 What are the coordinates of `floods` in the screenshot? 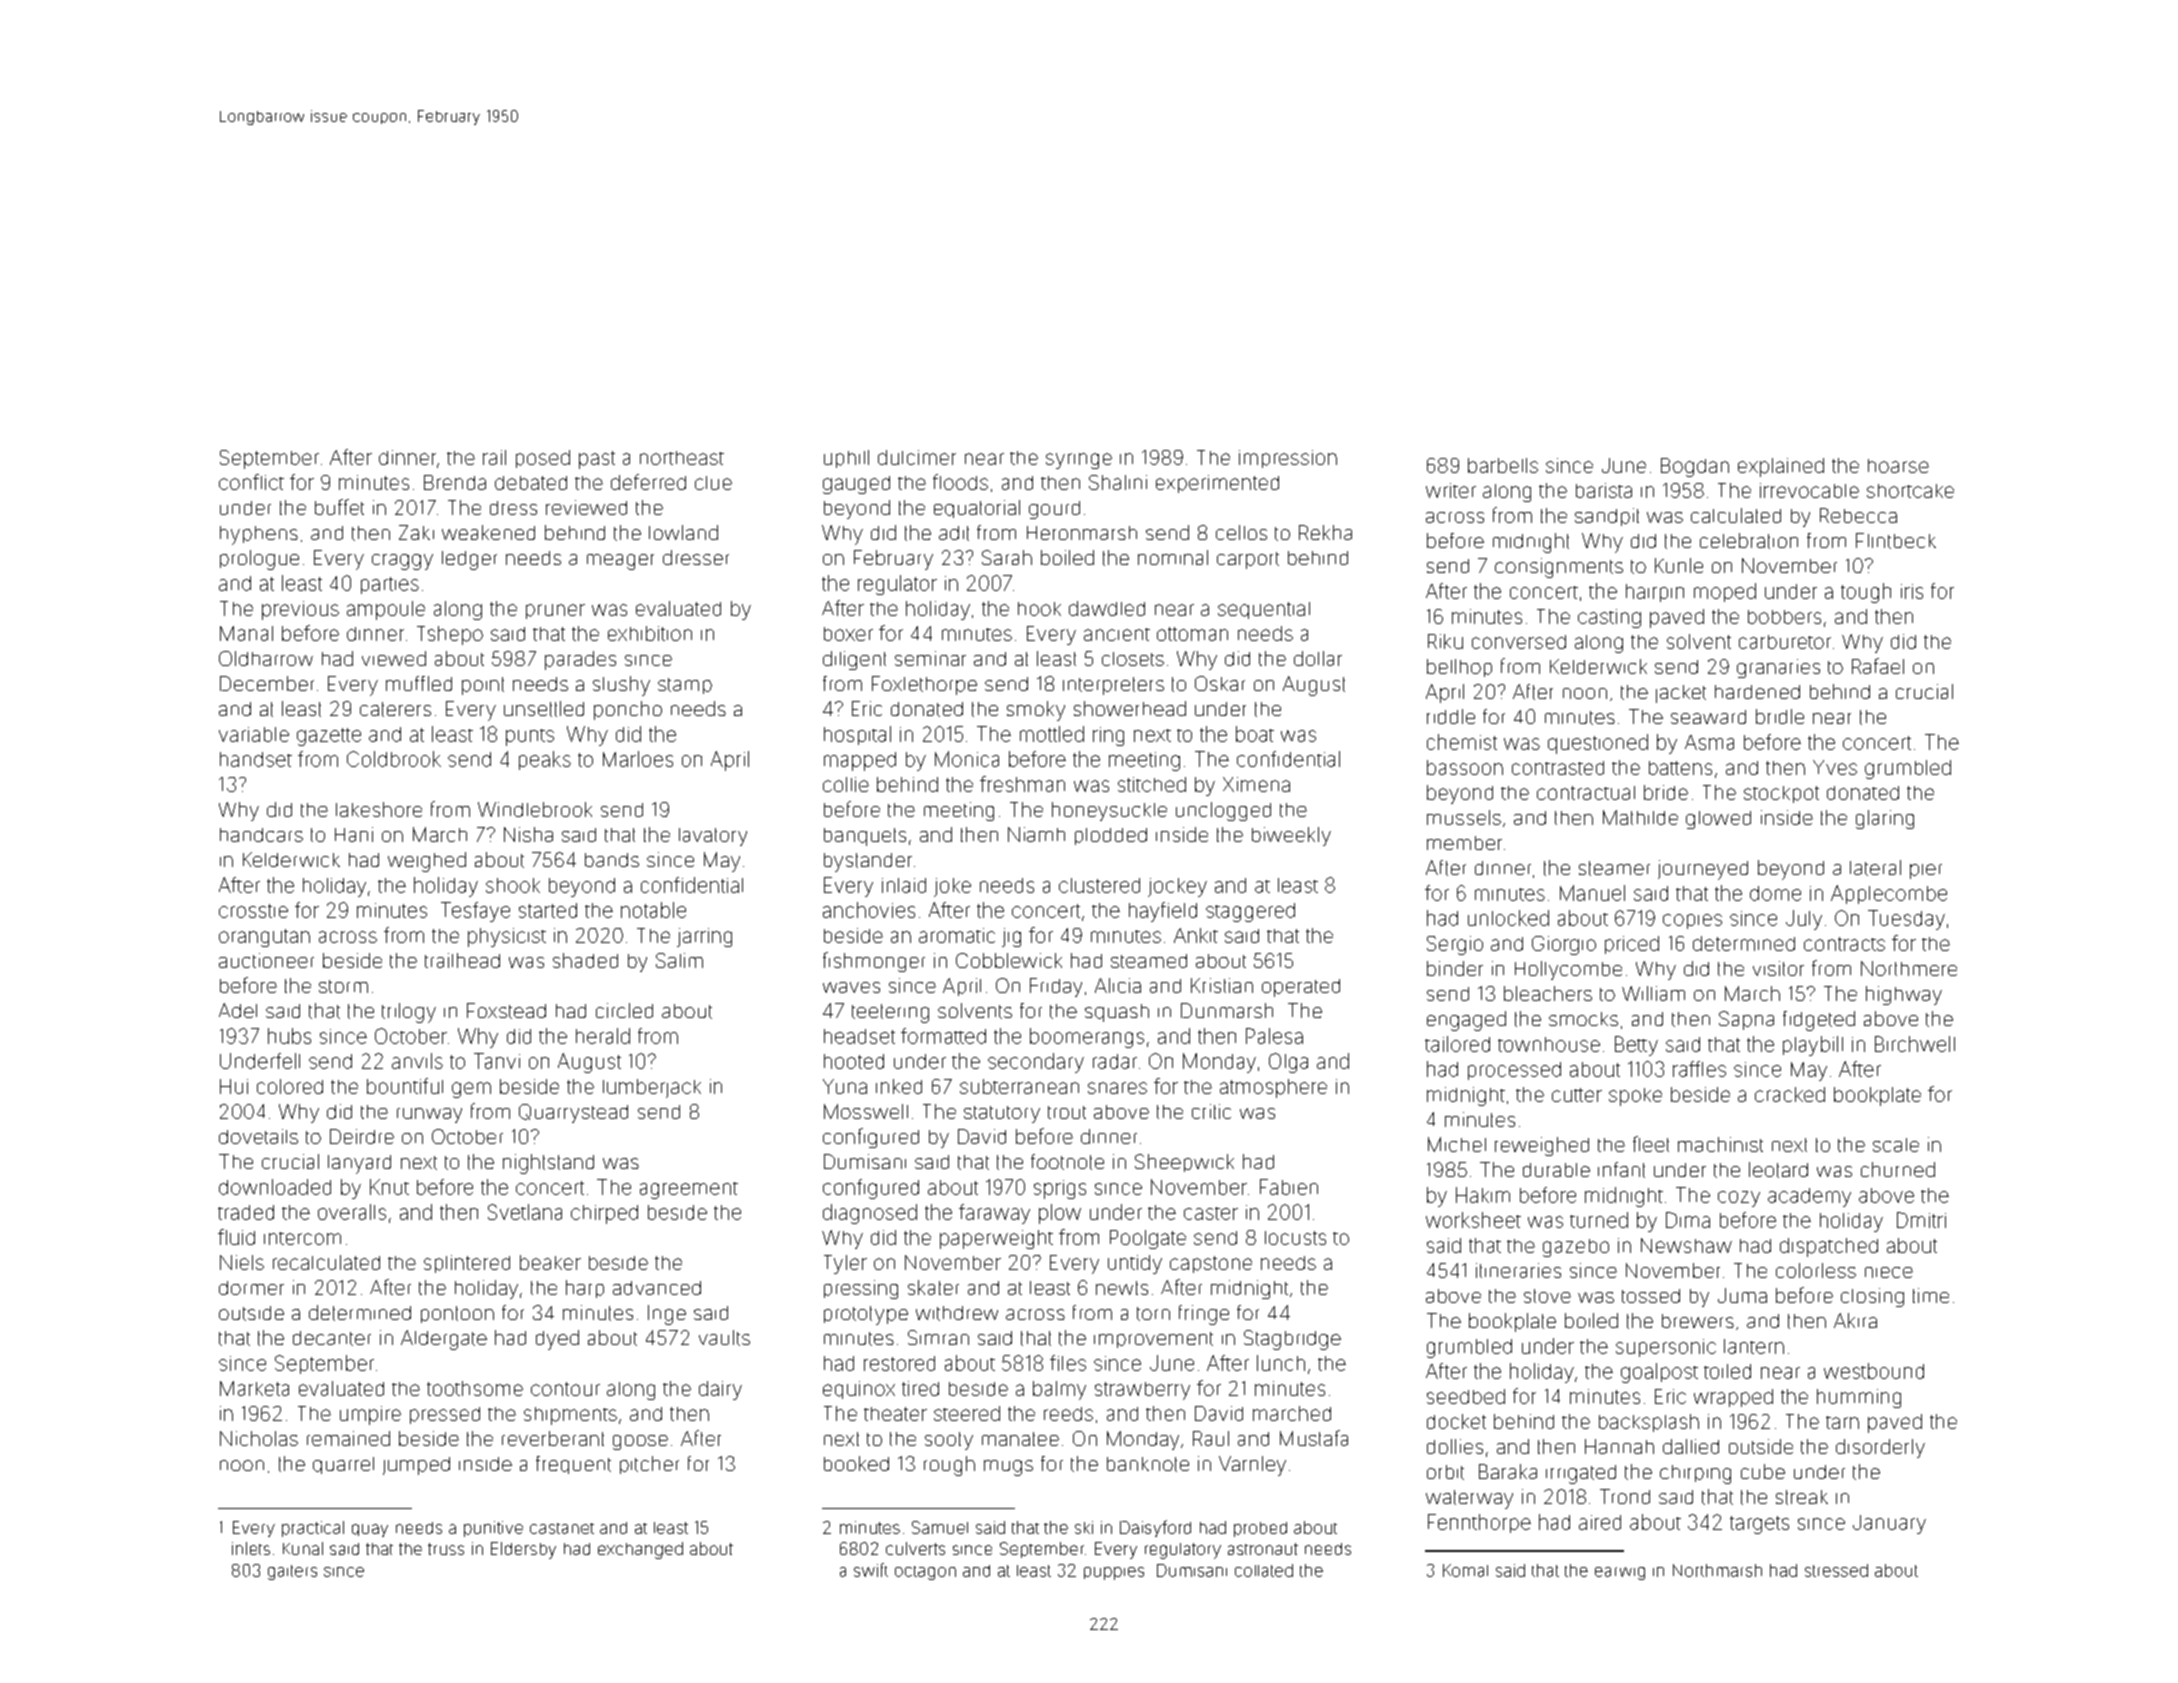 It's located at (960, 482).
